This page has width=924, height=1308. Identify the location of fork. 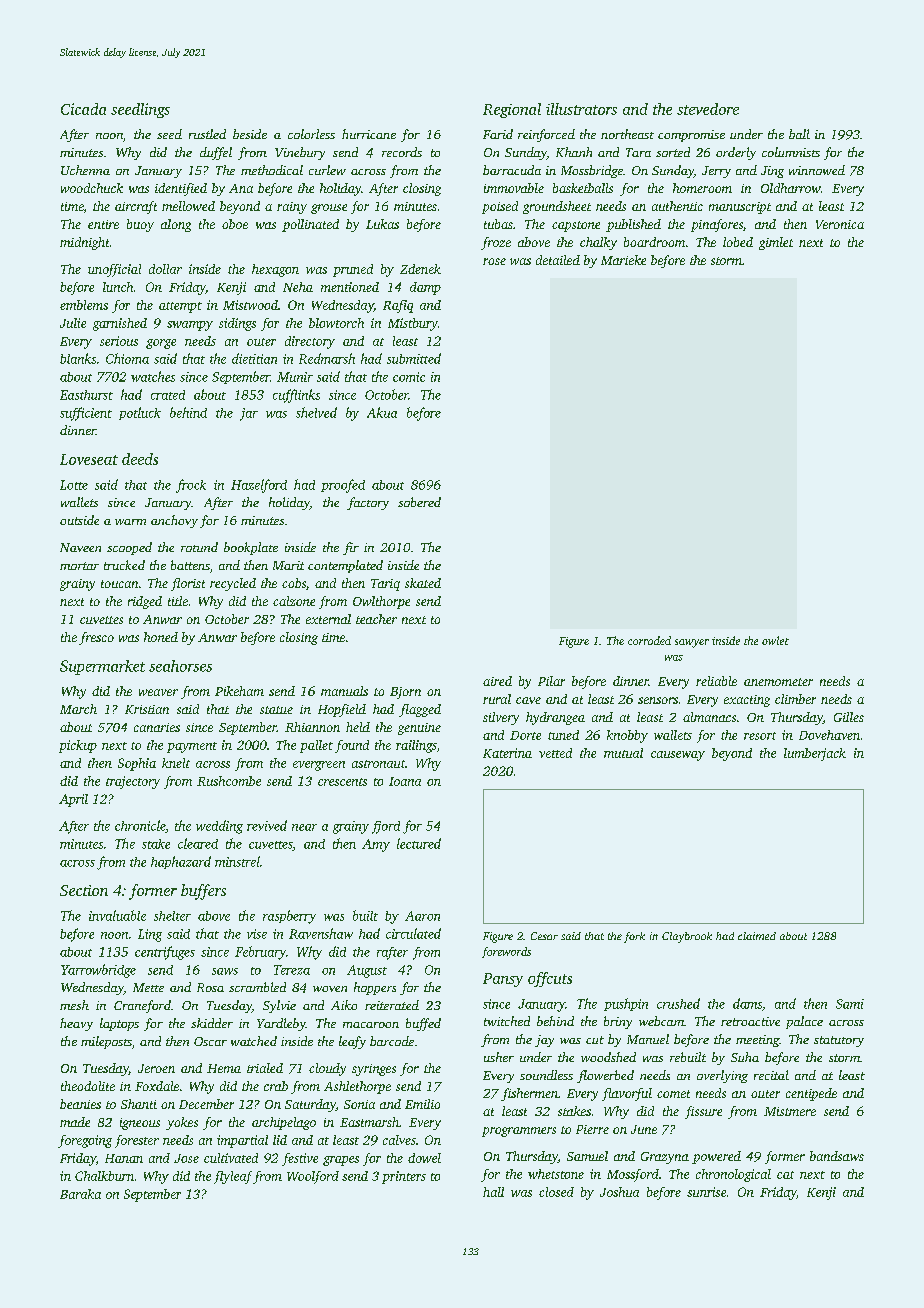
(634, 937).
